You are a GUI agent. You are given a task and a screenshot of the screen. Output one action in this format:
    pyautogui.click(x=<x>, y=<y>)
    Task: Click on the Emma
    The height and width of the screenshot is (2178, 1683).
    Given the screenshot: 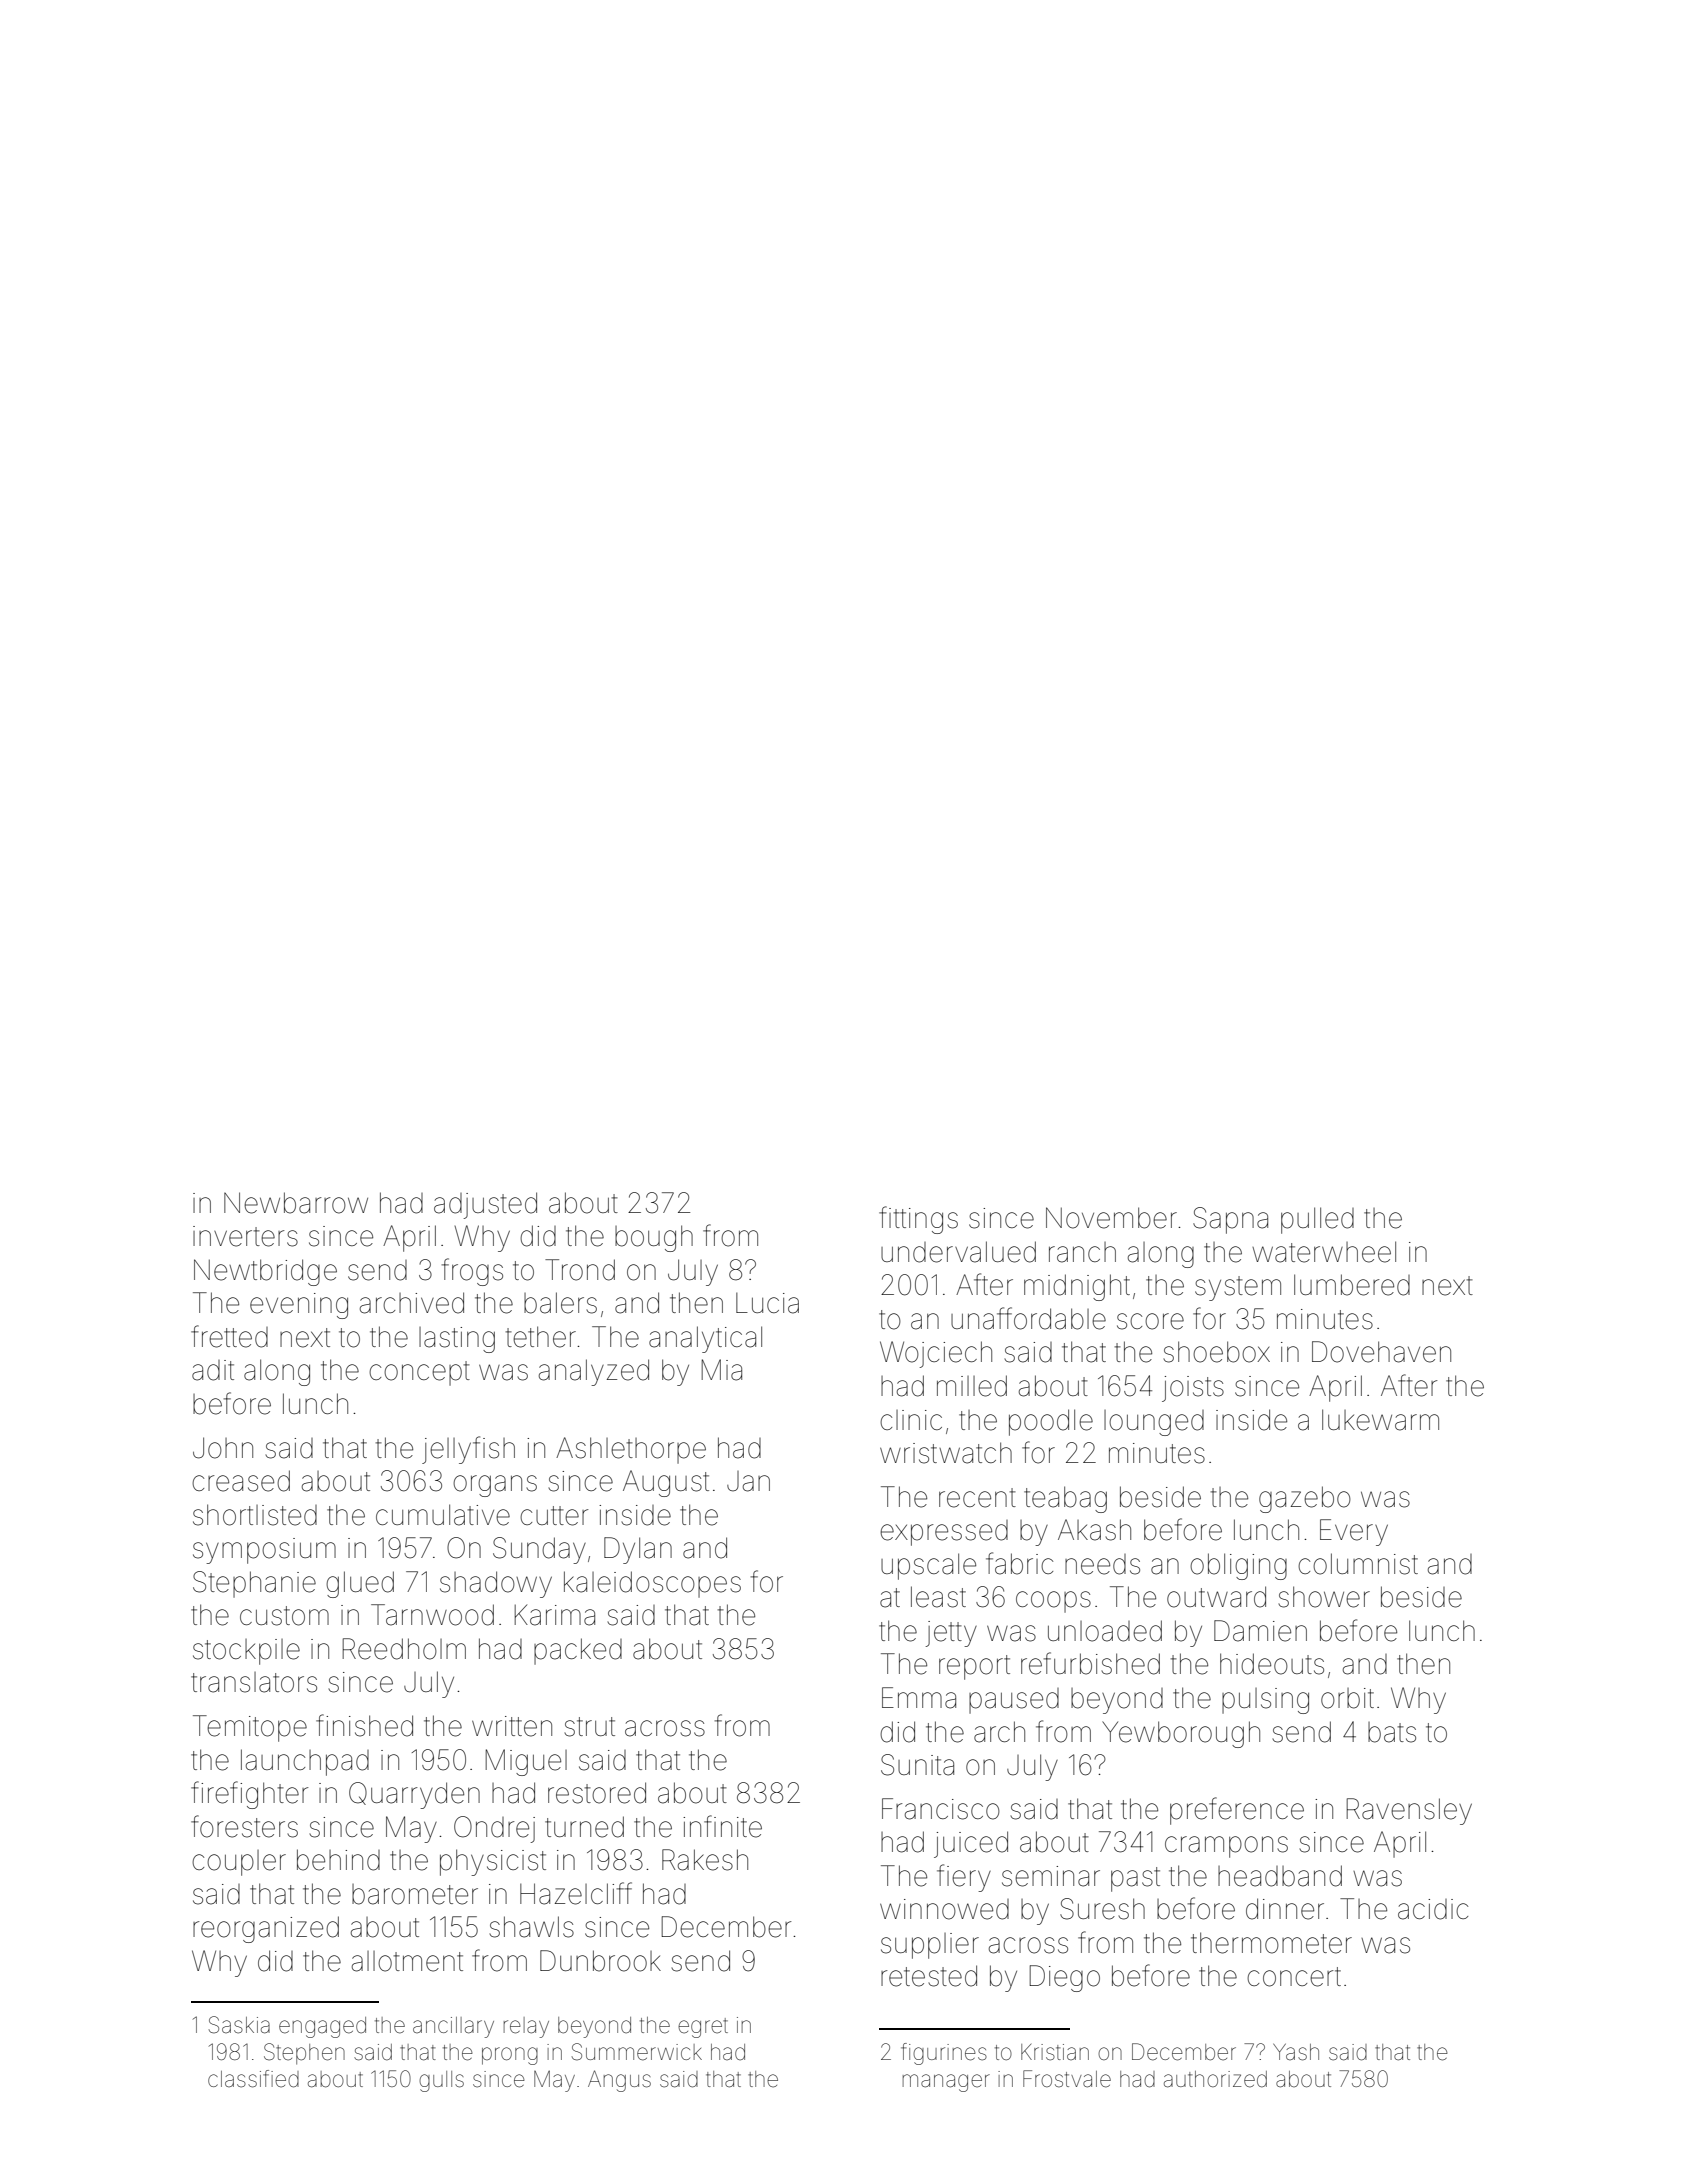 What is the action you would take?
    pyautogui.click(x=919, y=1698)
